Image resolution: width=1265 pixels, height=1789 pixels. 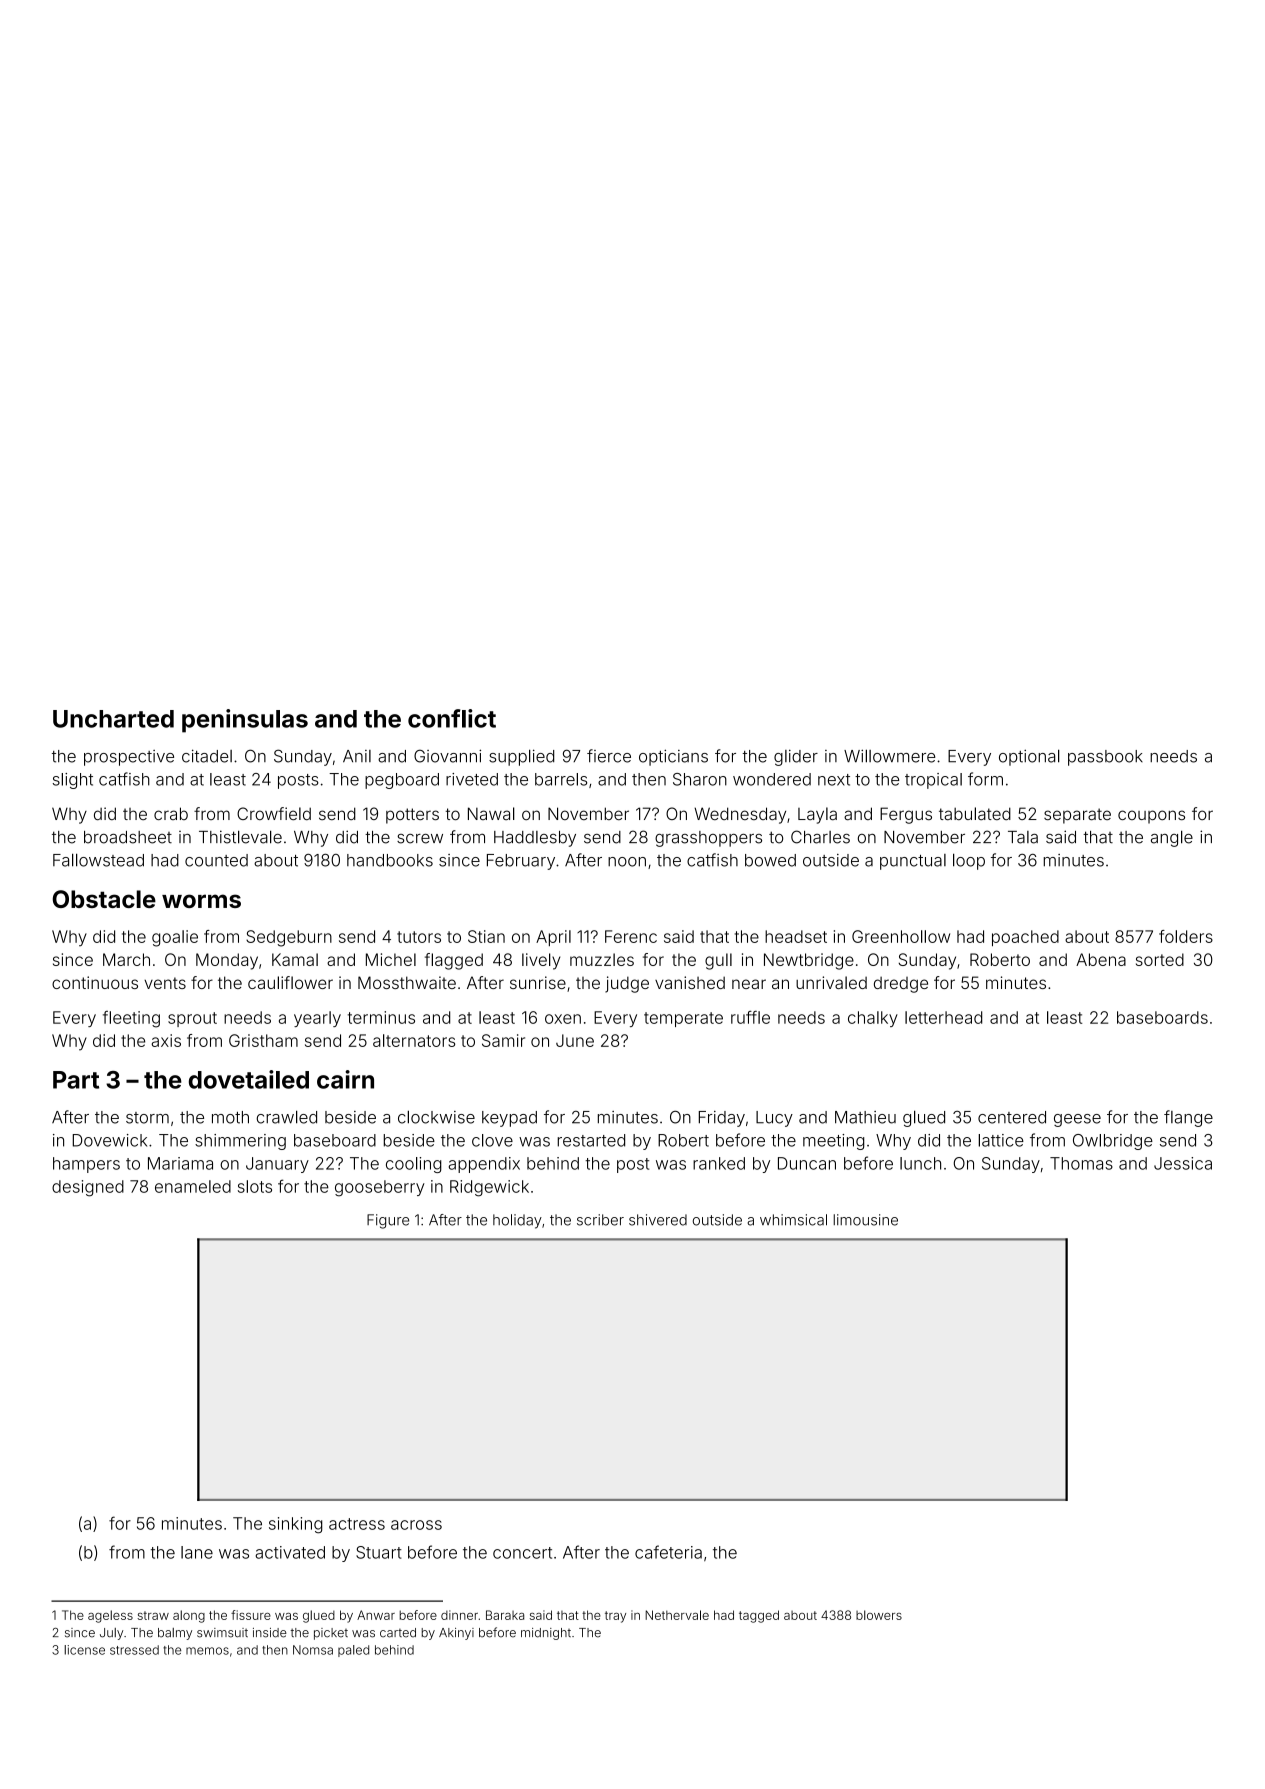 I want to click on sinking, so click(x=295, y=1525).
